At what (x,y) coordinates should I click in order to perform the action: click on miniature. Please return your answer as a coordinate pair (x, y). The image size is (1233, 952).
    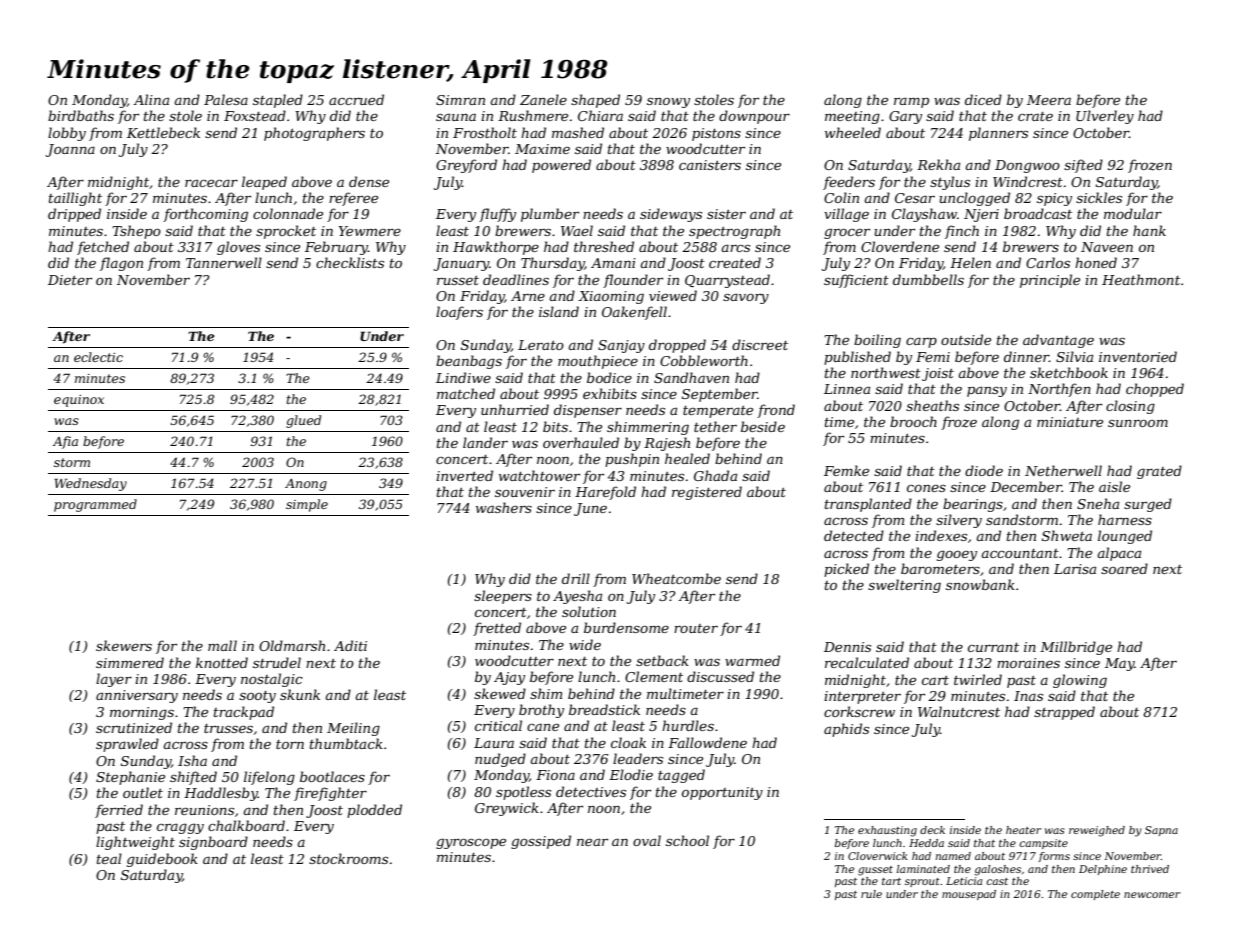
    Looking at the image, I should click on (1070, 422).
